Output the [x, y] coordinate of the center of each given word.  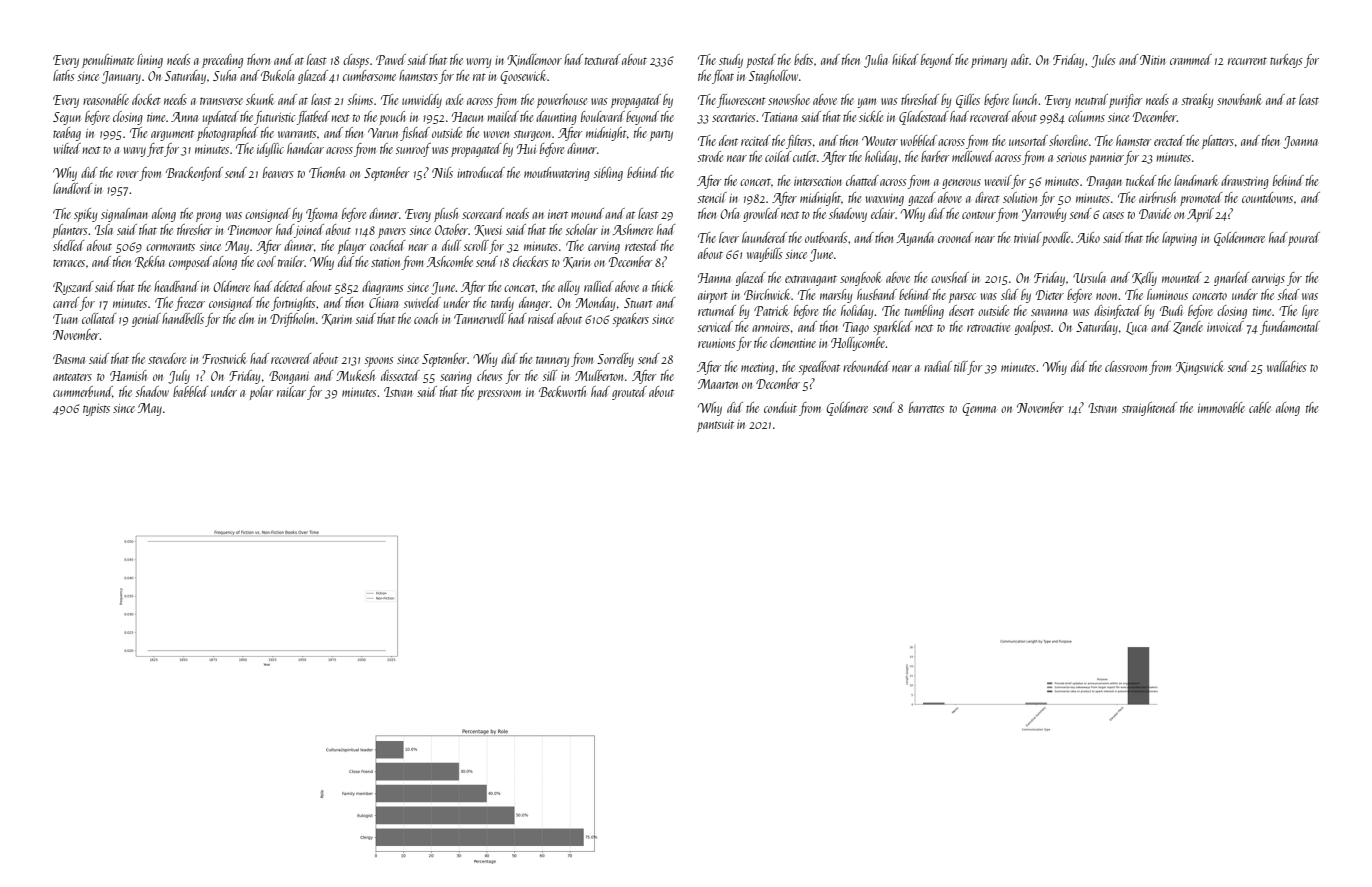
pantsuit [715, 426]
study [731, 61]
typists [96, 410]
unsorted [1028, 140]
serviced [715, 326]
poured [1304, 239]
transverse [221, 101]
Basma [69, 359]
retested [641, 245]
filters [799, 142]
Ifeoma [321, 215]
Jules [1103, 61]
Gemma [979, 409]
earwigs [1268, 280]
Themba [327, 172]
